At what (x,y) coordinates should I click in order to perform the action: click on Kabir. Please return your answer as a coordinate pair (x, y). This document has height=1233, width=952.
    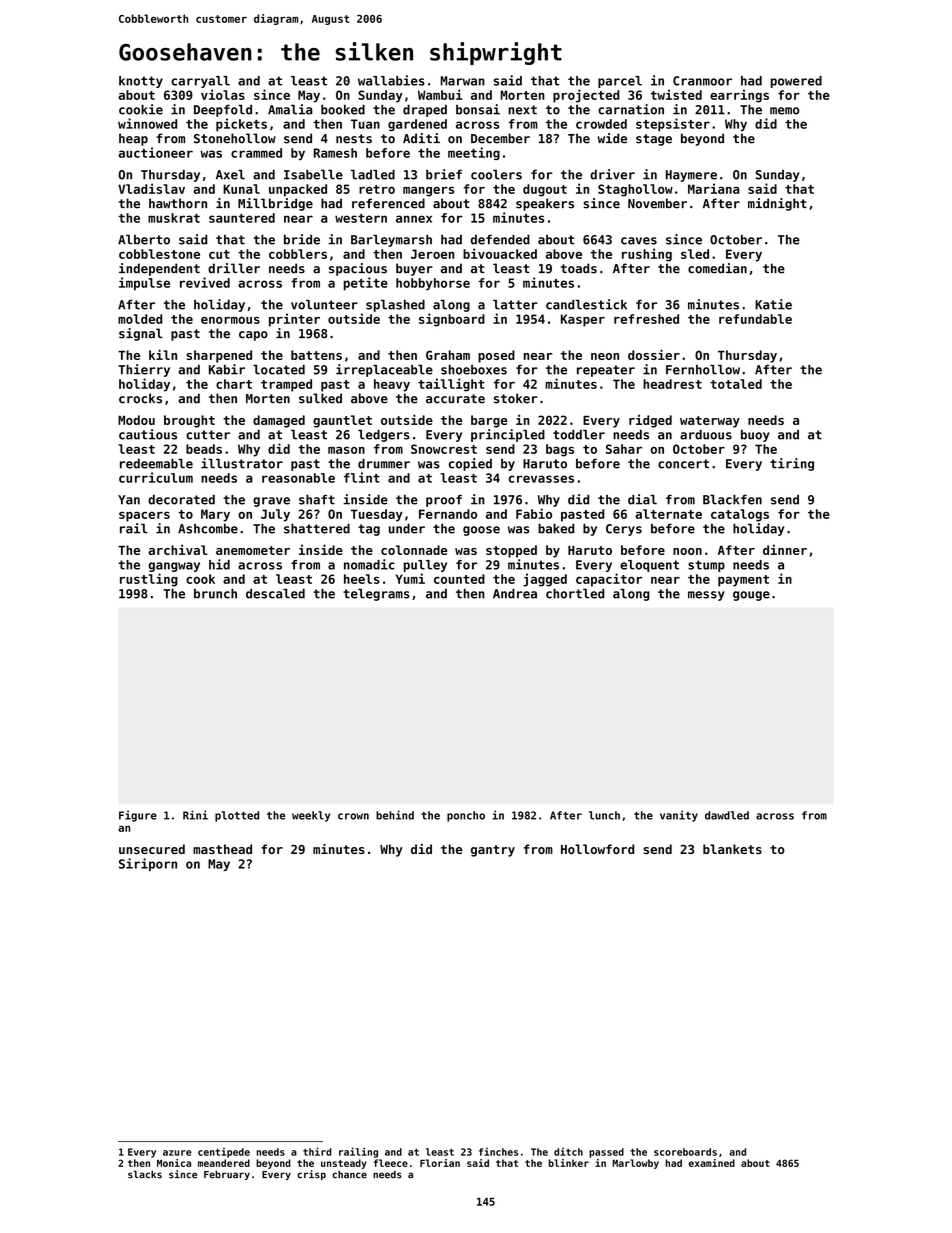
    Looking at the image, I should click on (227, 369).
